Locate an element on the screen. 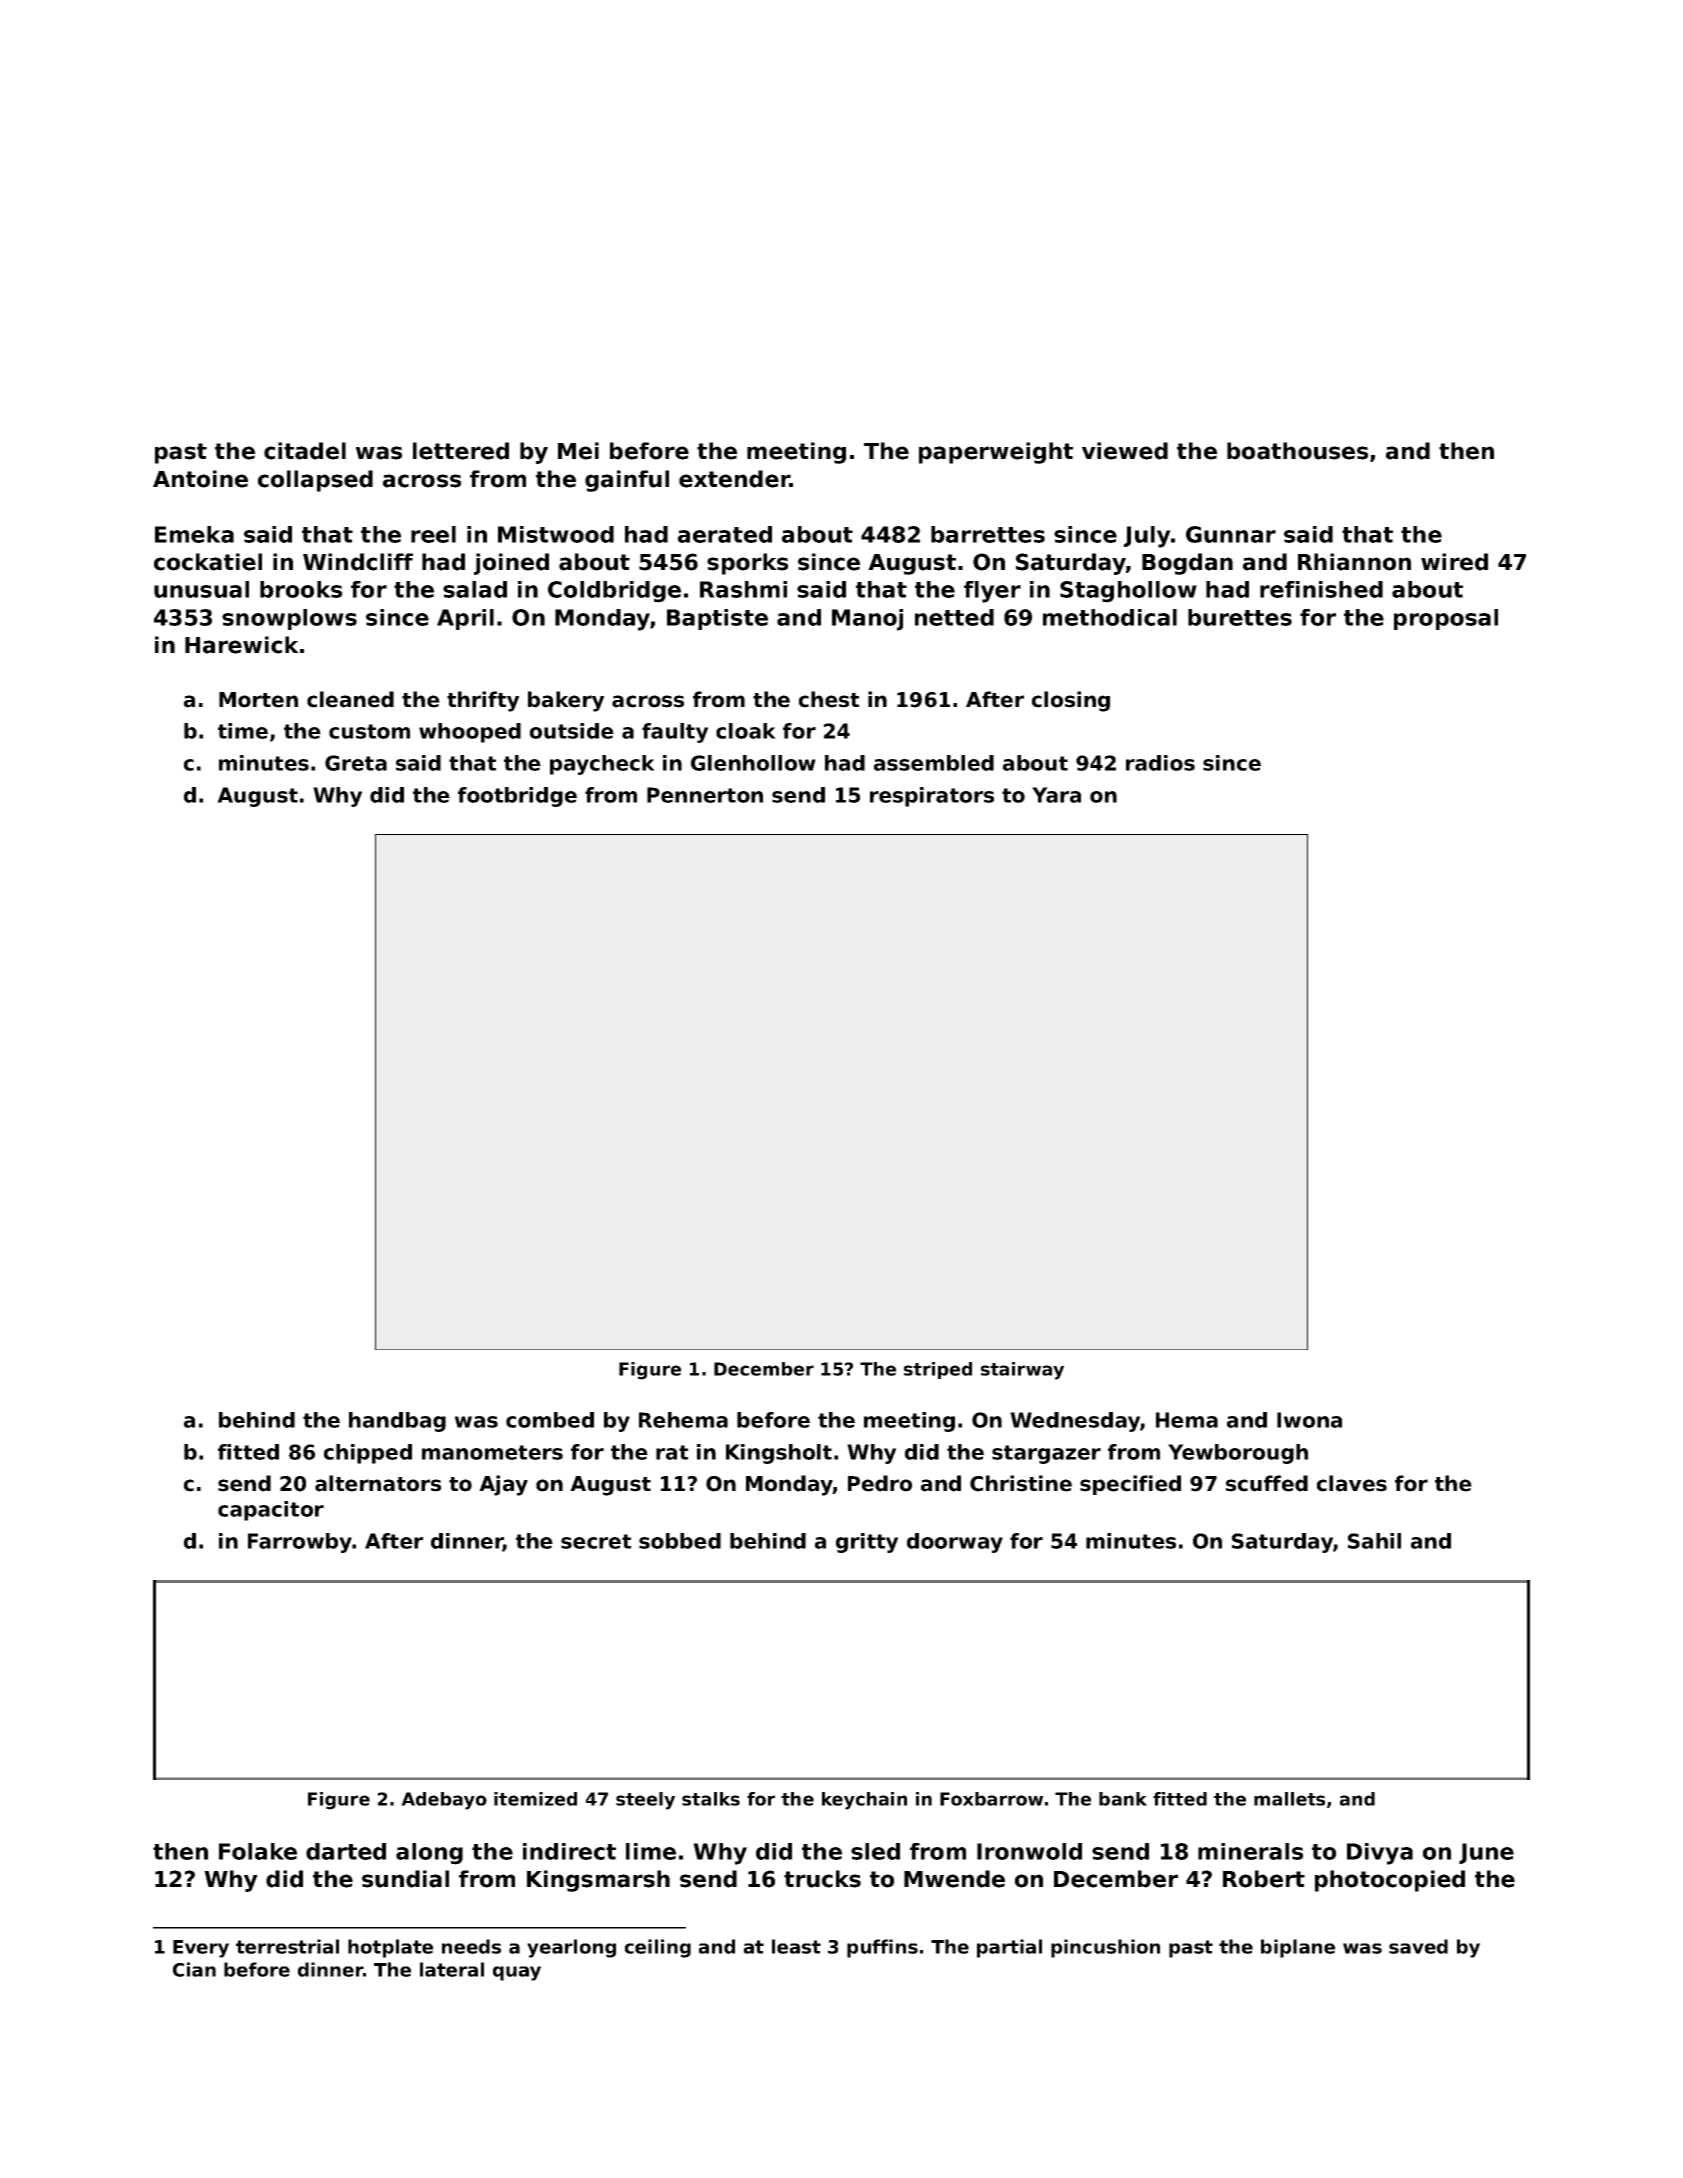 The height and width of the screenshot is (2178, 1683). footbridge is located at coordinates (517, 797).
